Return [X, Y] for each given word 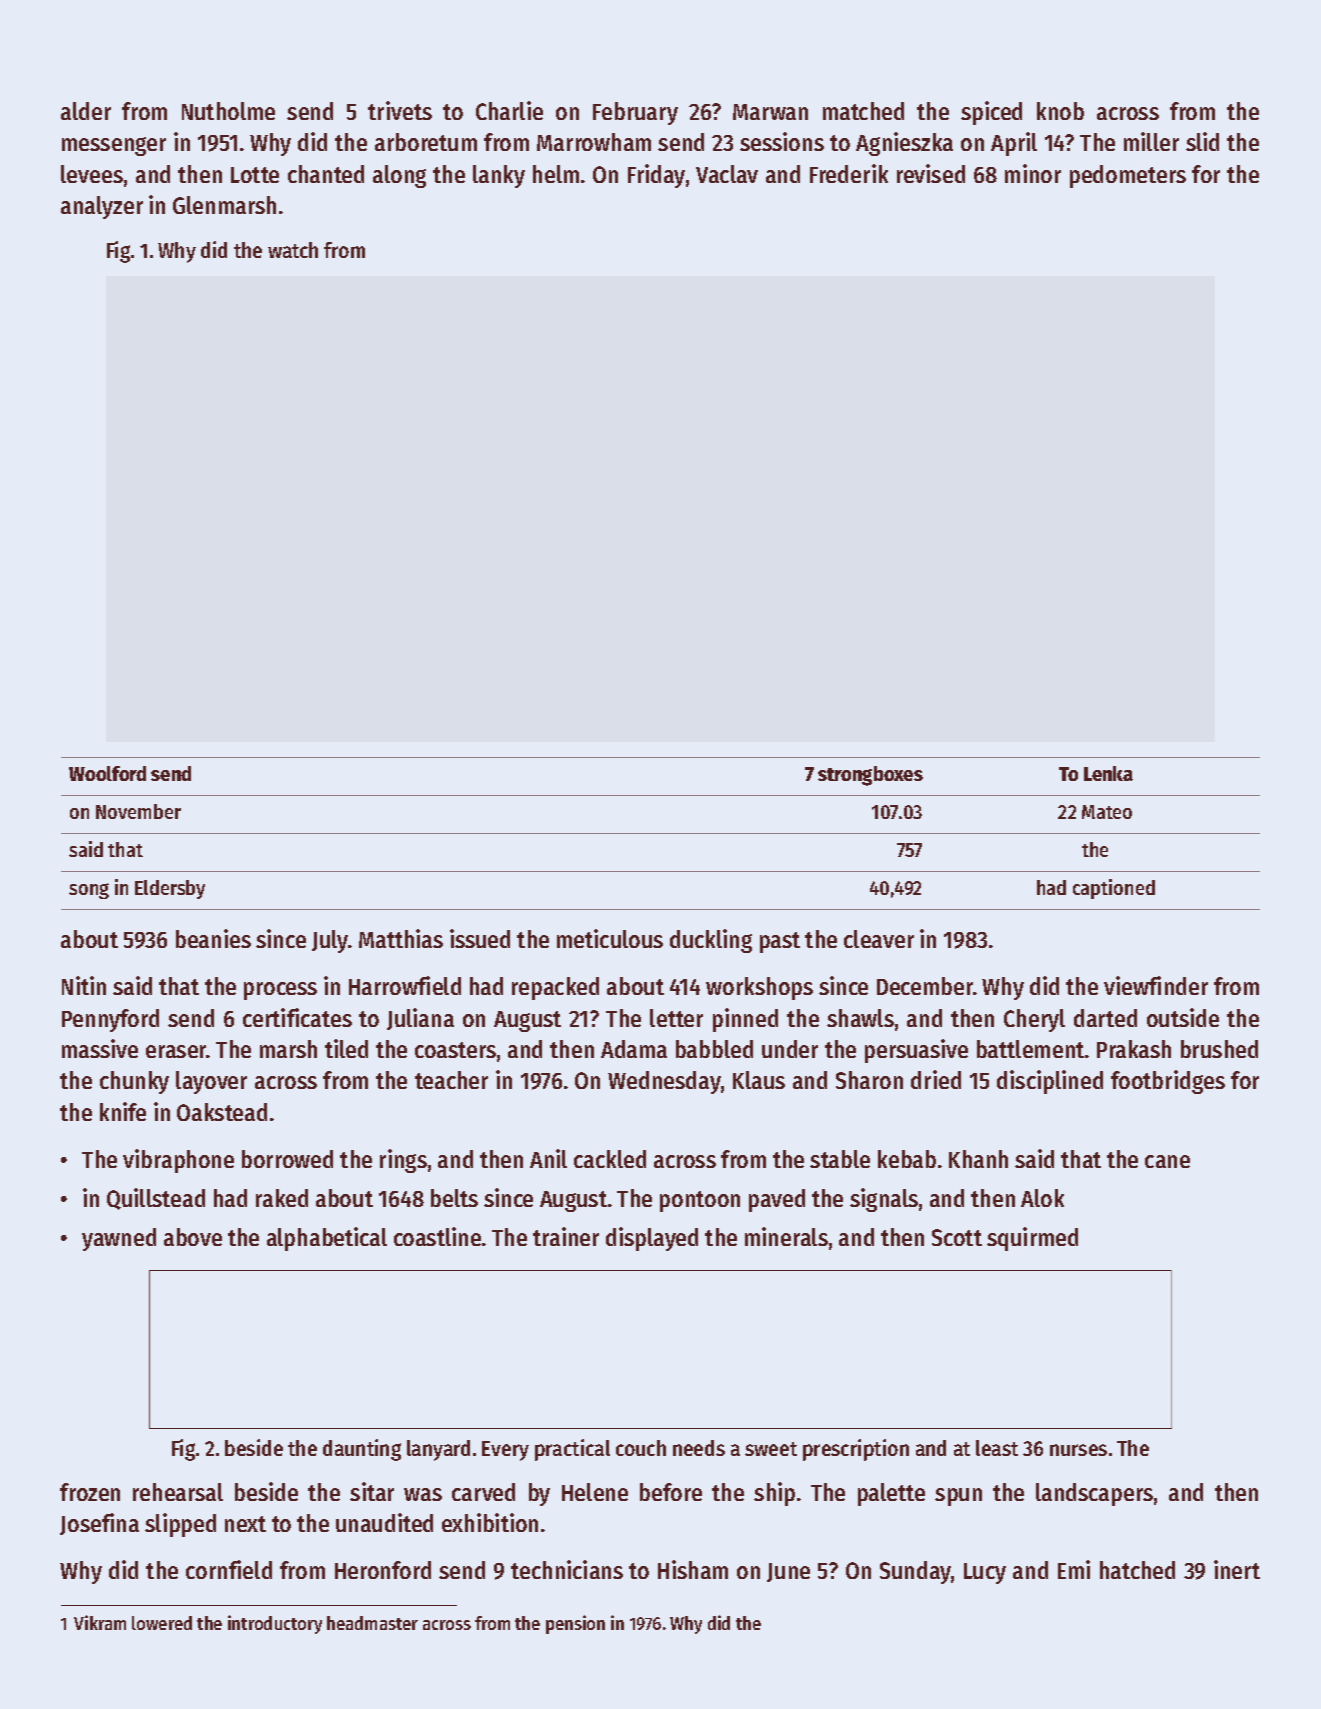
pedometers [1128, 176]
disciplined [1050, 1082]
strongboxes [870, 776]
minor [1033, 173]
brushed [1219, 1049]
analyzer [102, 207]
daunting [362, 1450]
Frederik [849, 173]
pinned [745, 1020]
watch [293, 250]
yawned [119, 1239]
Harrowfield [405, 985]
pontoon [700, 1201]
